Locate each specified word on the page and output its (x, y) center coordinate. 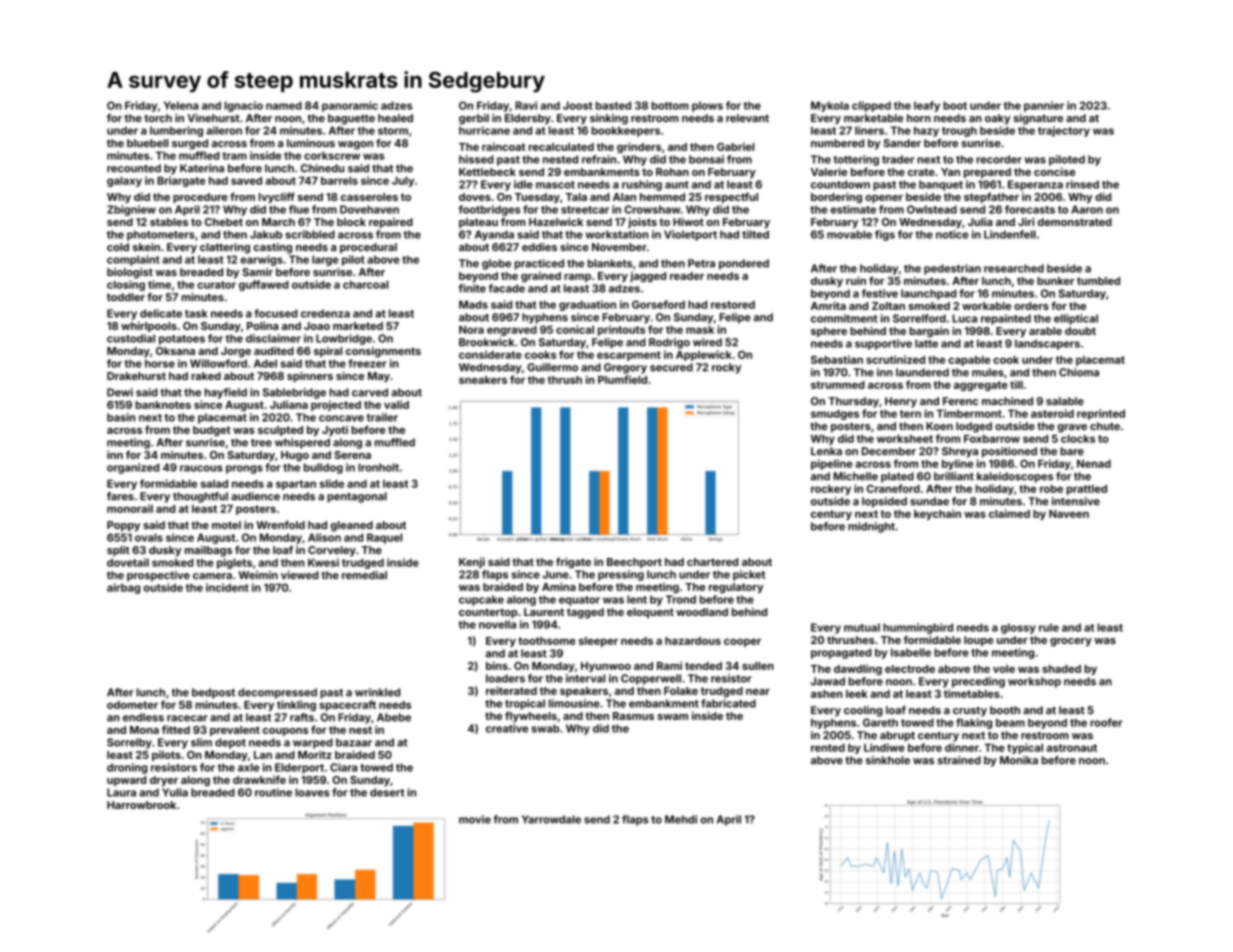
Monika (1019, 760)
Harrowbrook (141, 805)
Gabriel (735, 146)
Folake (681, 691)
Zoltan (888, 306)
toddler (126, 297)
